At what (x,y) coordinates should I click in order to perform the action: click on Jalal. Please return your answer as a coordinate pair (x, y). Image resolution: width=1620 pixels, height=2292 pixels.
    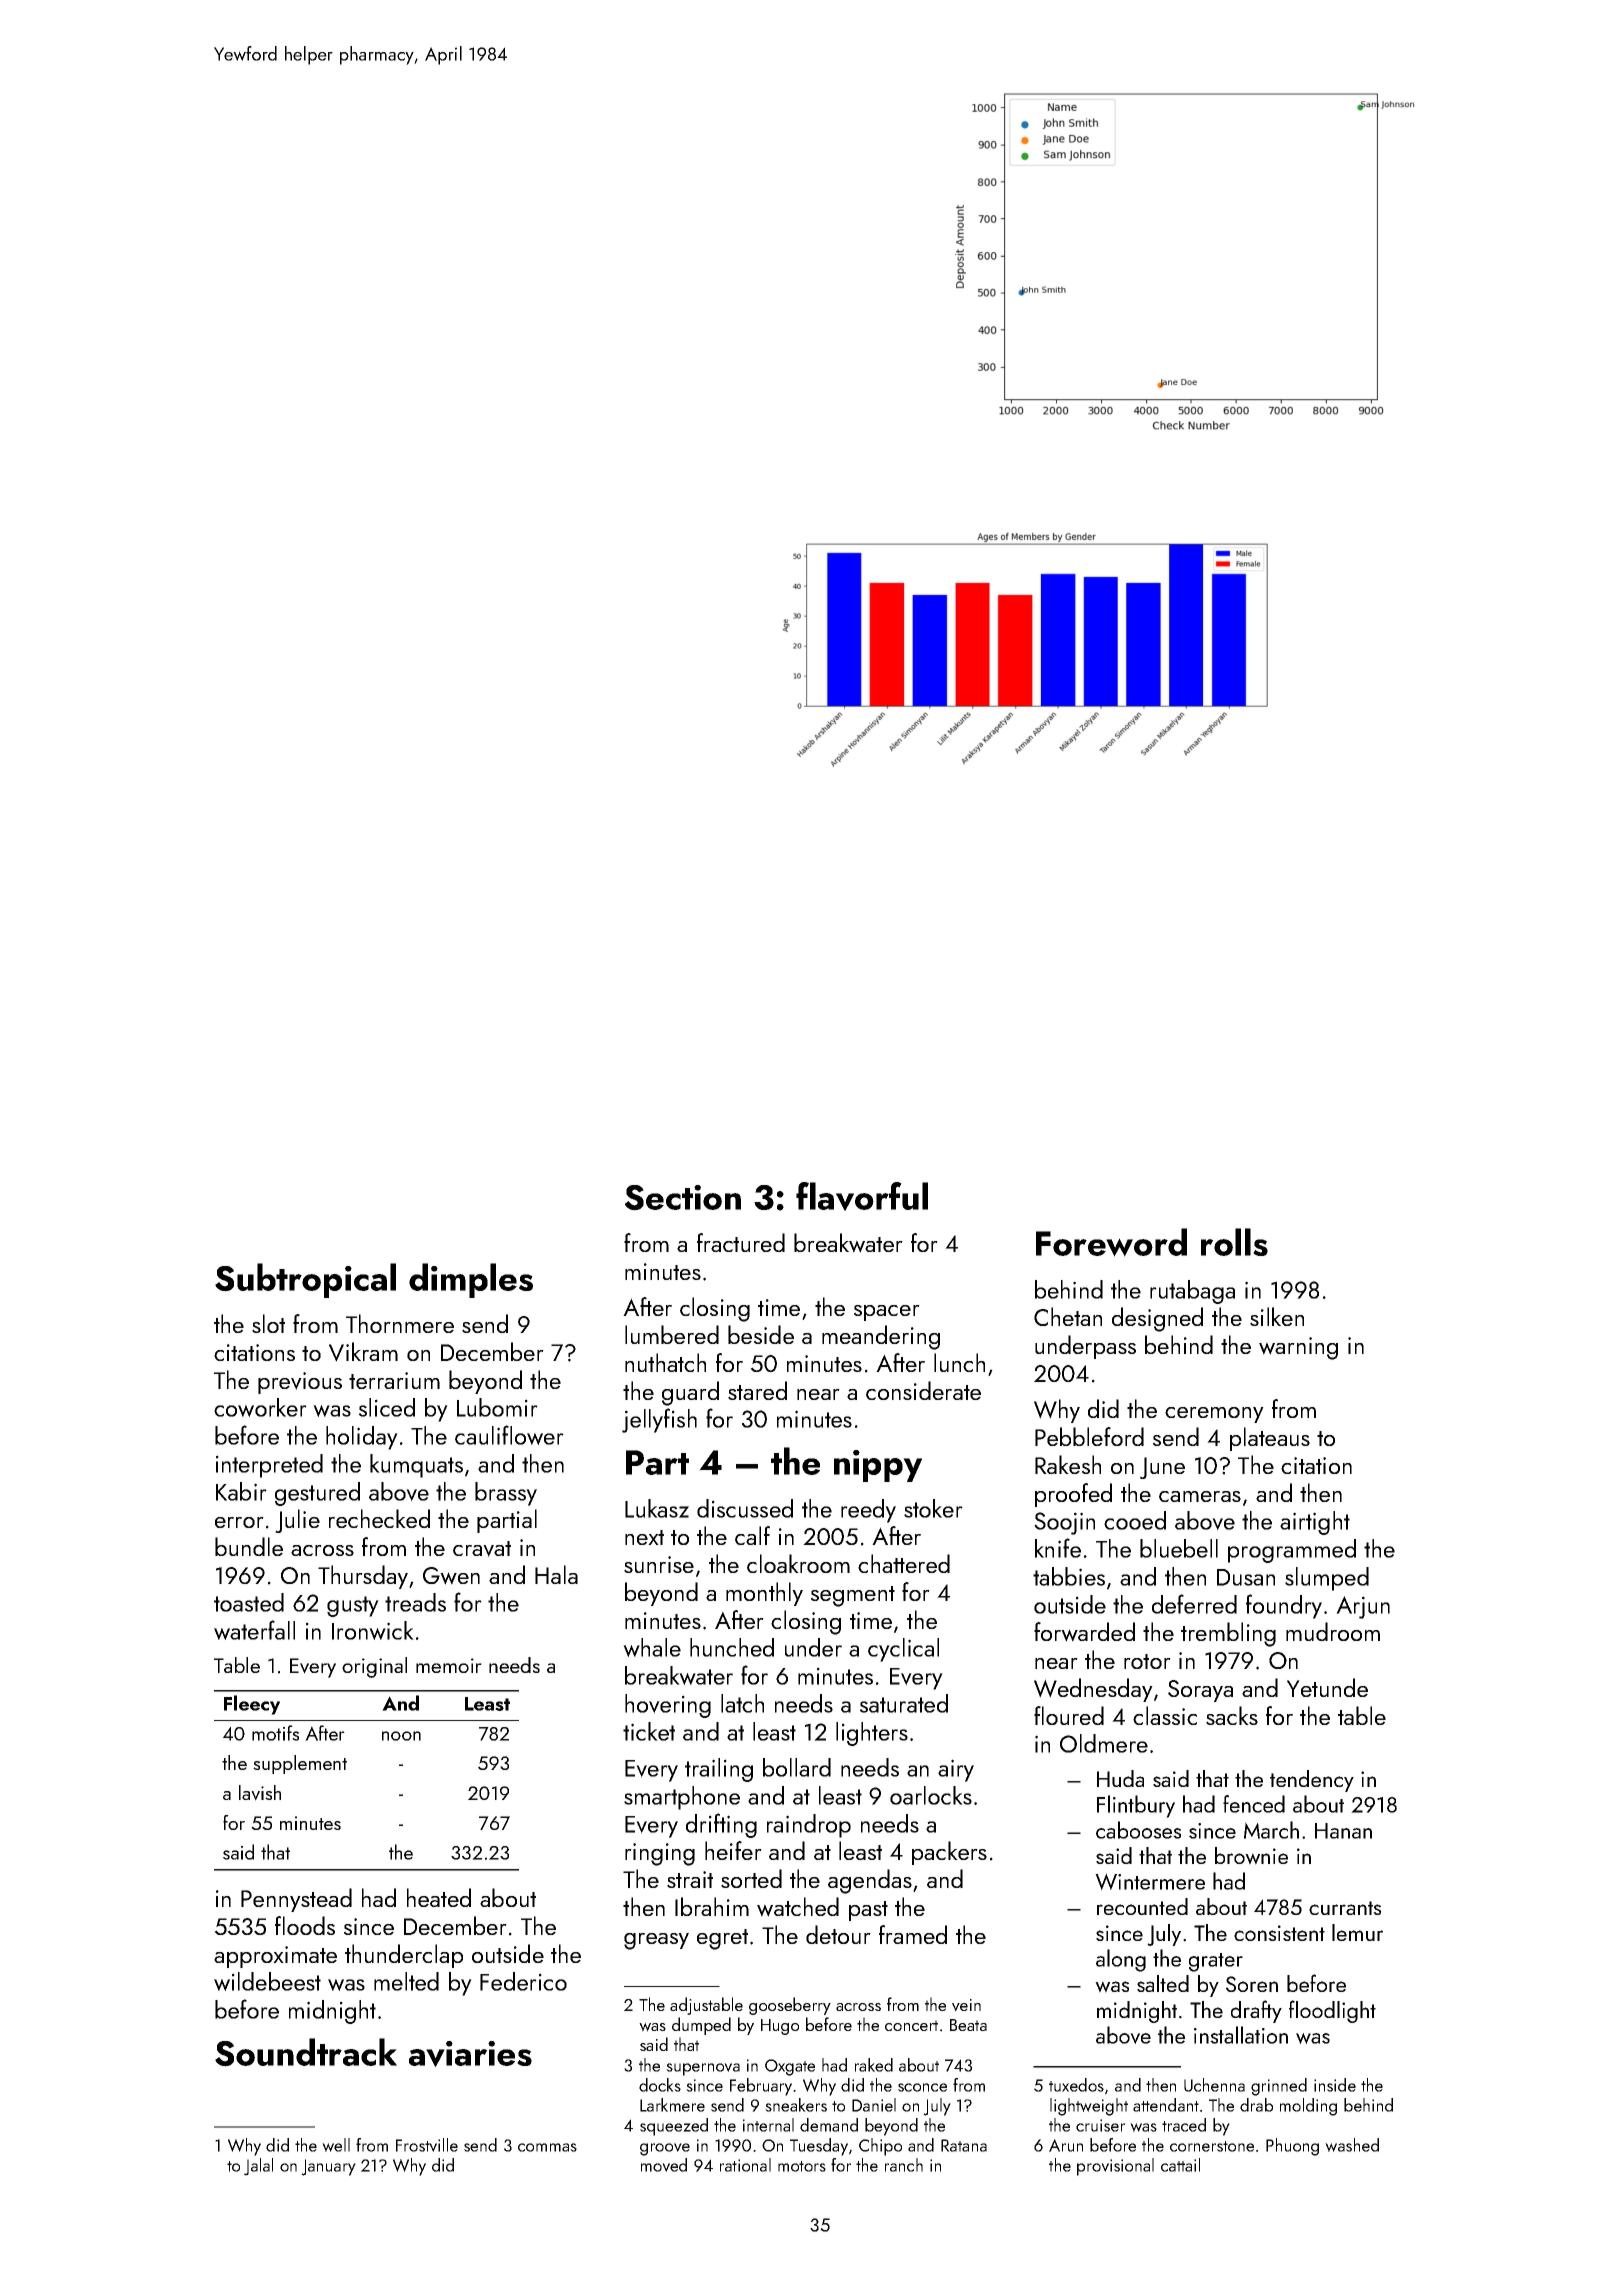
    Looking at the image, I should click on (258, 2167).
